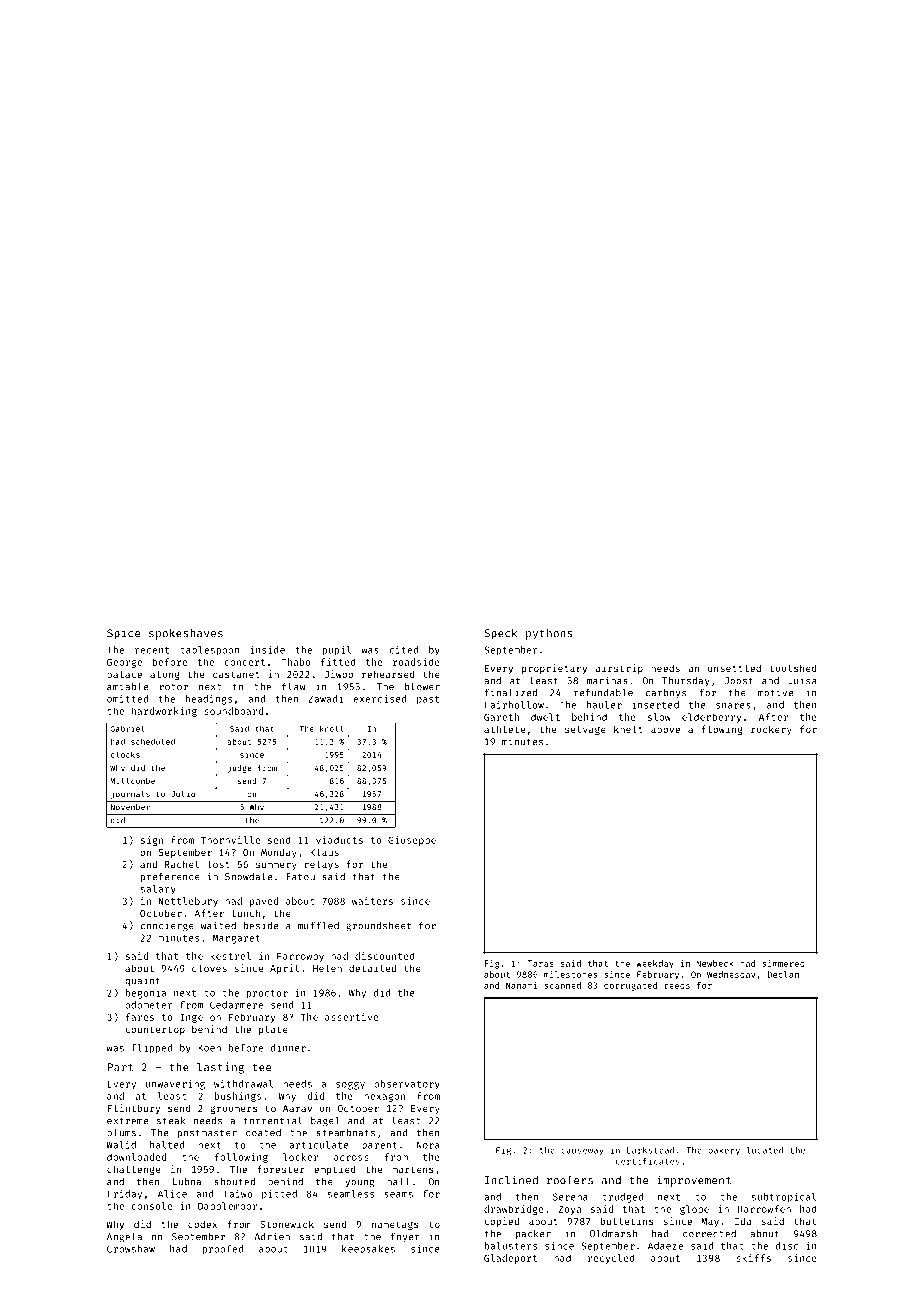 Image resolution: width=924 pixels, height=1308 pixels. What do you see at coordinates (236, 674) in the screenshot?
I see `castanet` at bounding box center [236, 674].
